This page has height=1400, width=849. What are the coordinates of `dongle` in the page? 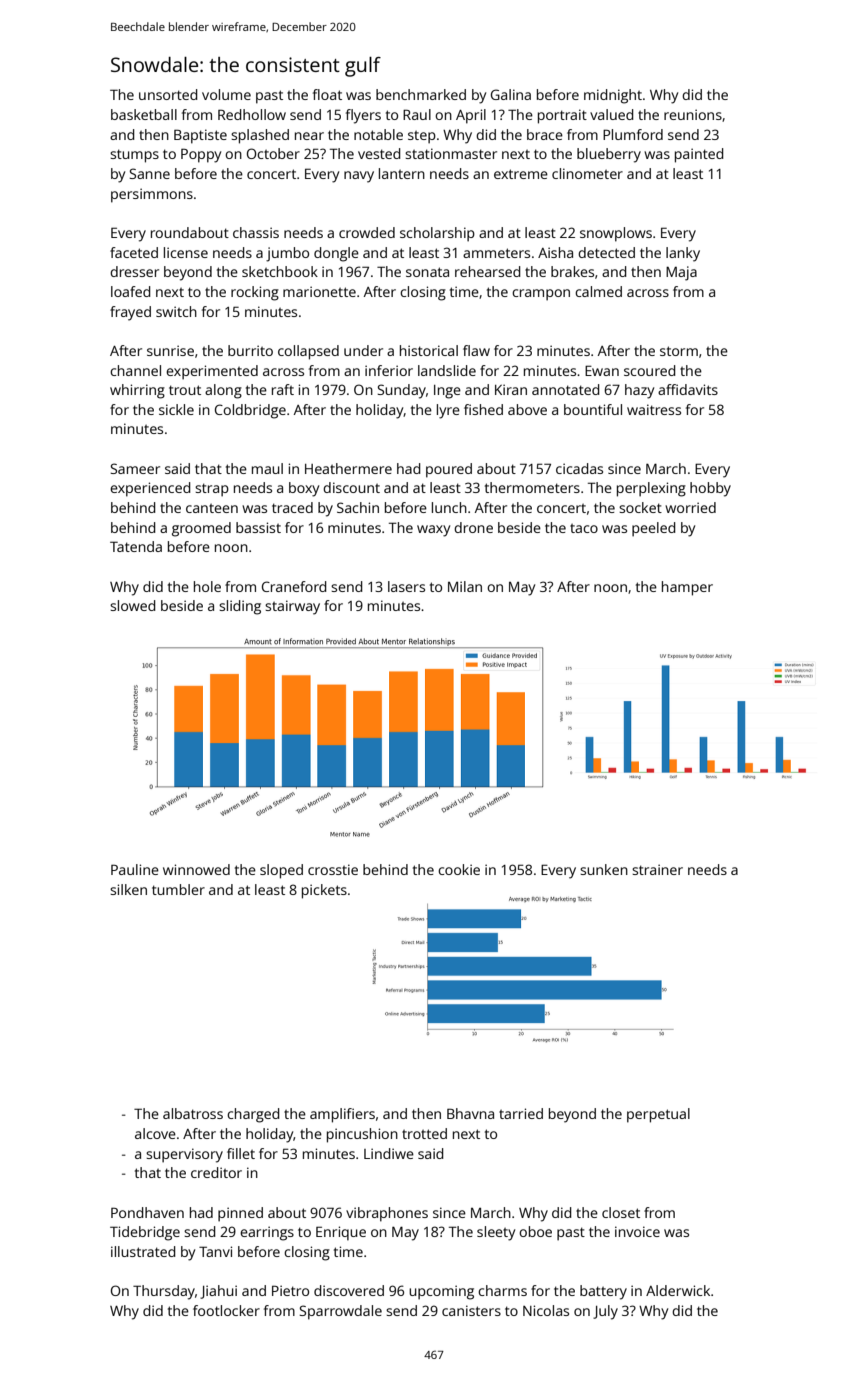 It's located at (336, 254).
